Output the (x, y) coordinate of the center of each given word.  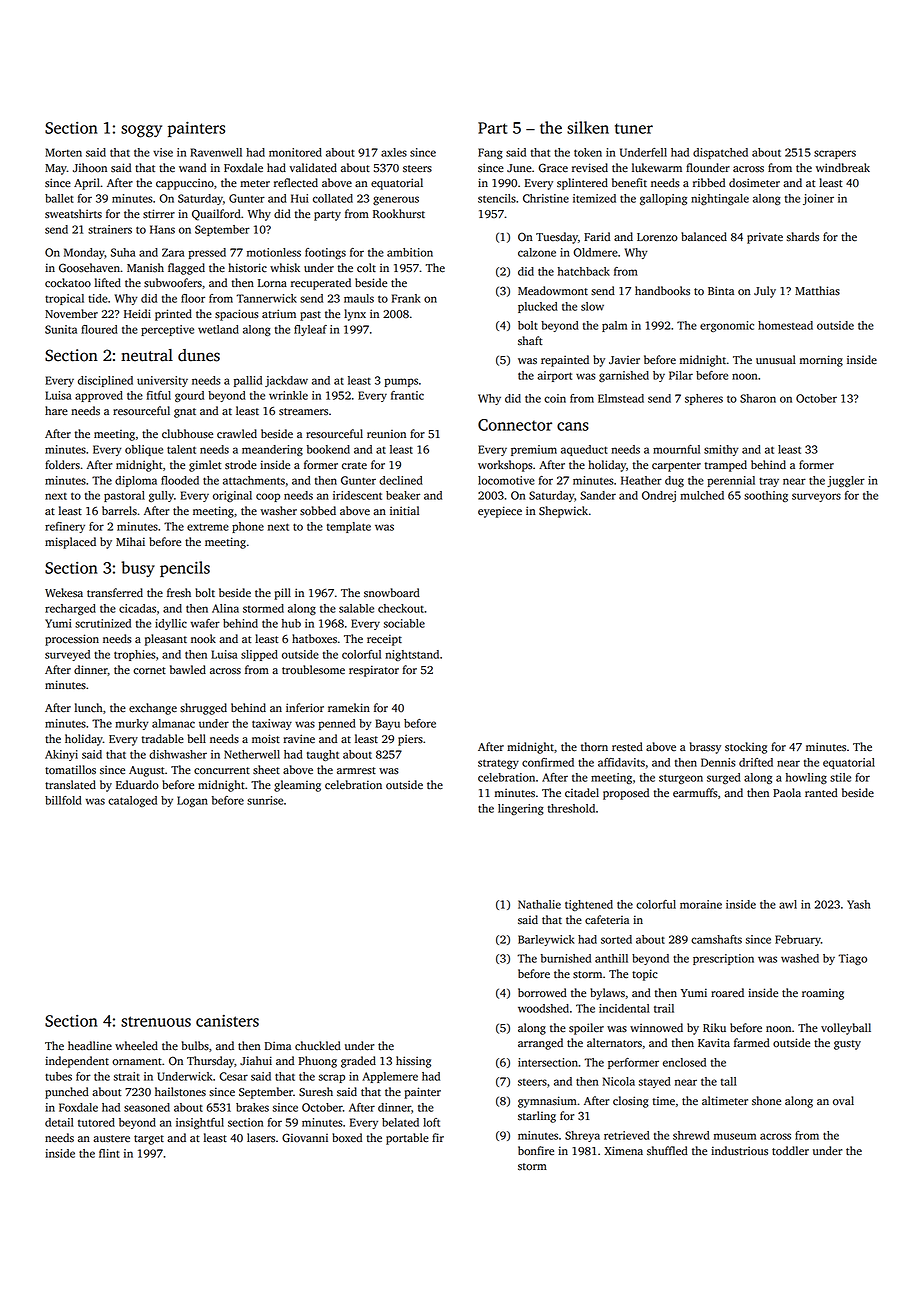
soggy (141, 131)
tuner (634, 128)
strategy (498, 764)
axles (394, 152)
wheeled (136, 1046)
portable (407, 1139)
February (798, 940)
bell (197, 739)
